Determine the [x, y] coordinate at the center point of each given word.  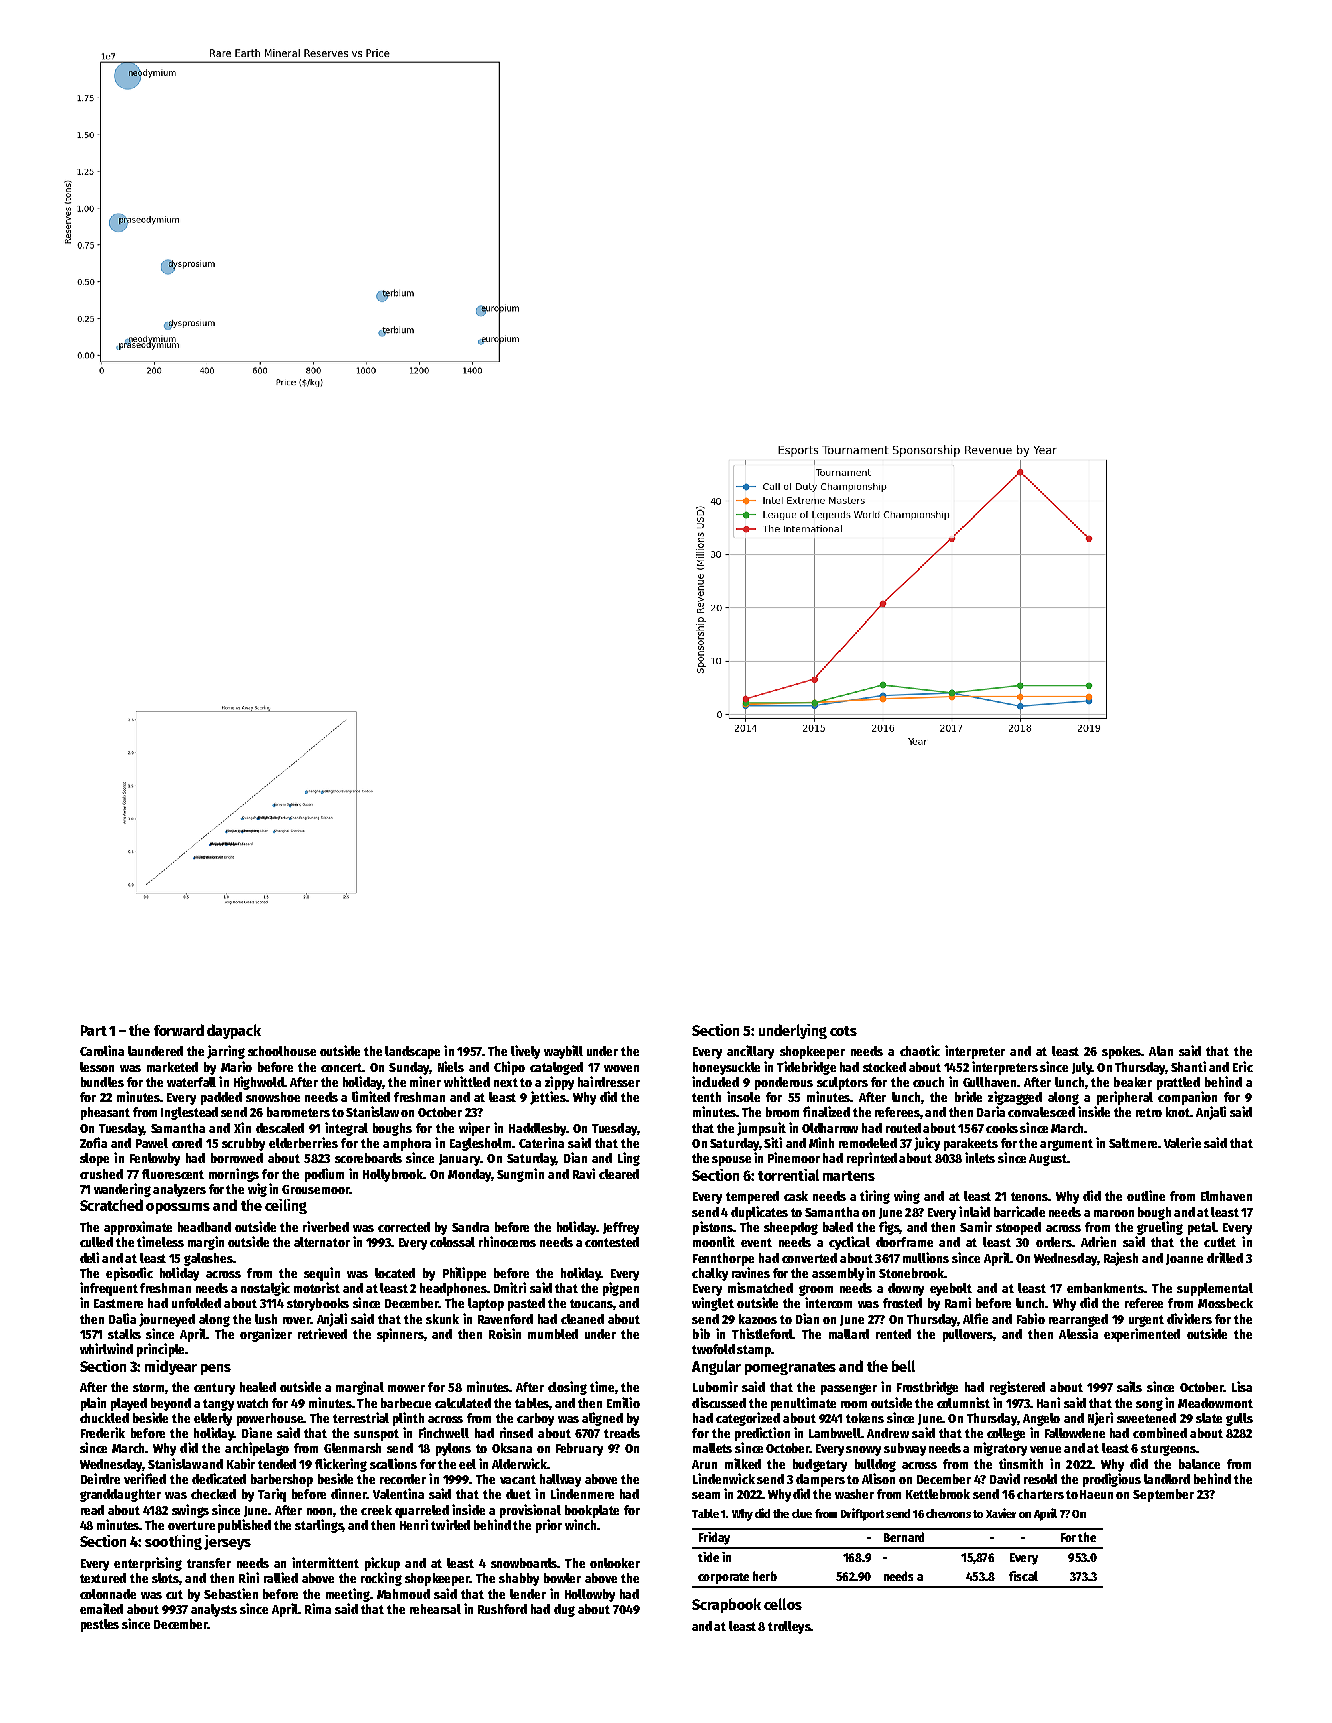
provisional [530, 1511]
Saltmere [1133, 1143]
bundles [102, 1082]
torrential [788, 1175]
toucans [591, 1303]
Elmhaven [1226, 1196]
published [244, 1526]
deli [89, 1257]
